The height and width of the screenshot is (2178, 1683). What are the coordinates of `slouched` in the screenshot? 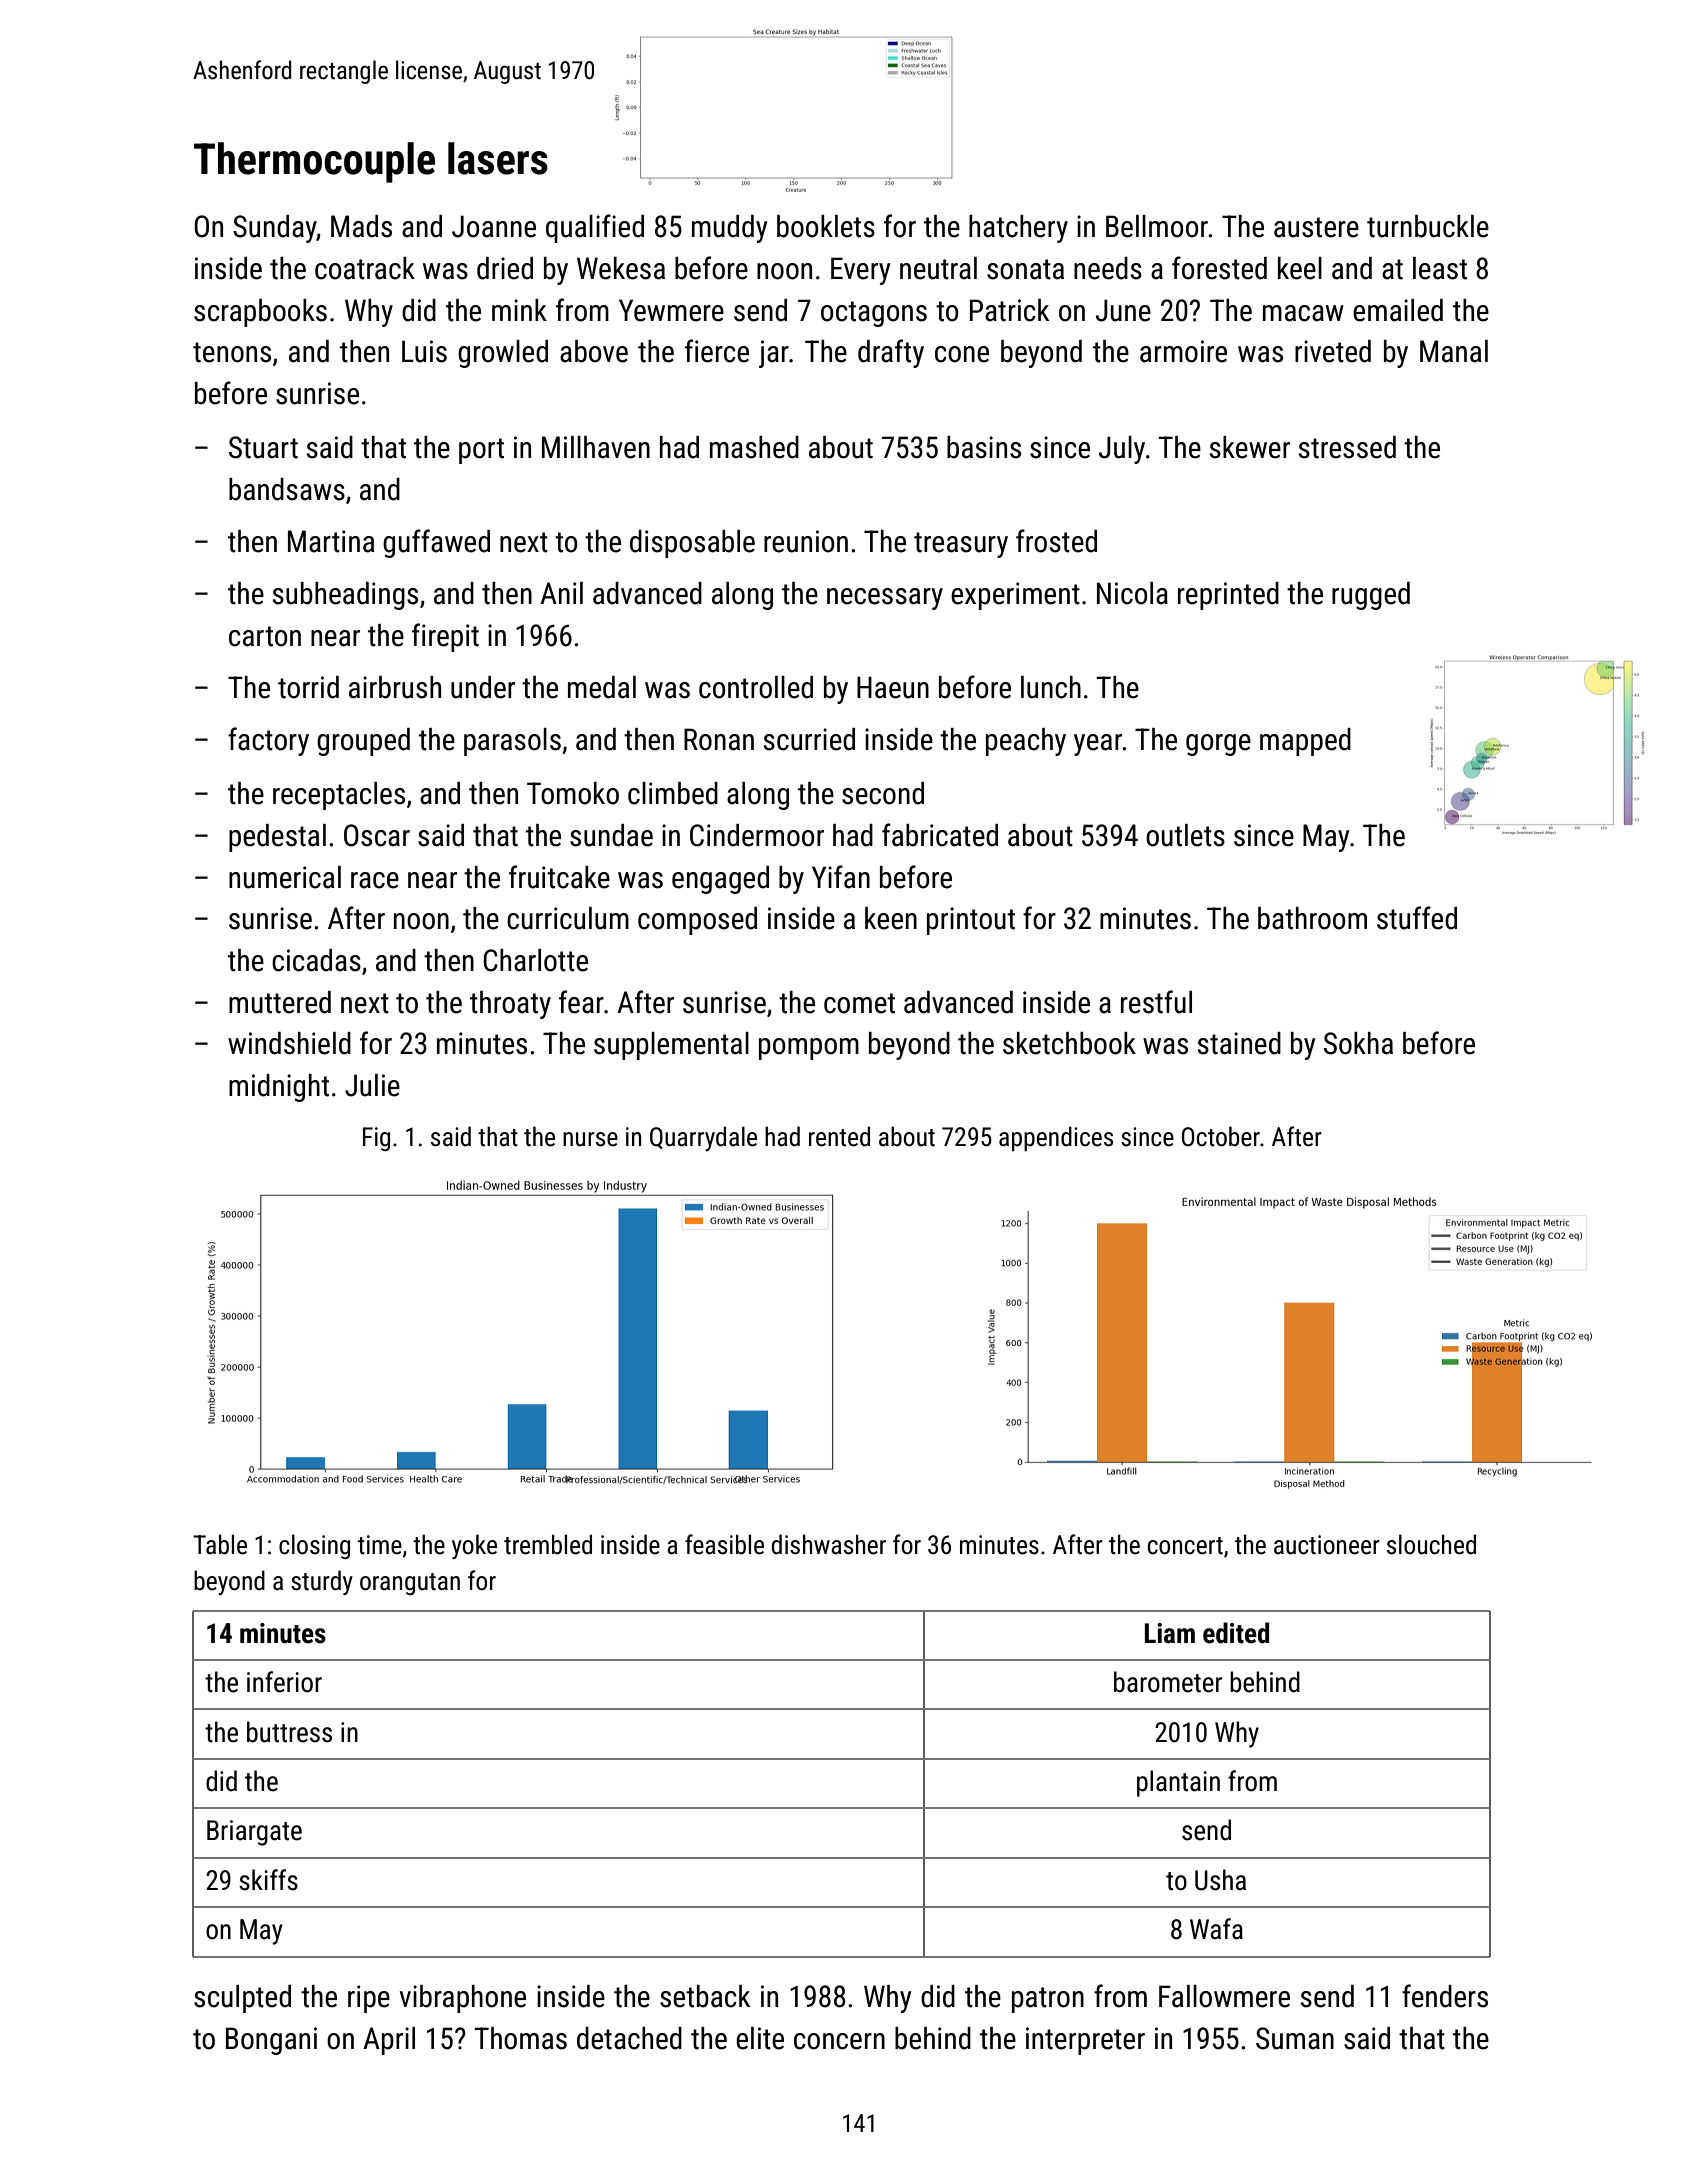 It's located at (1431, 1544).
